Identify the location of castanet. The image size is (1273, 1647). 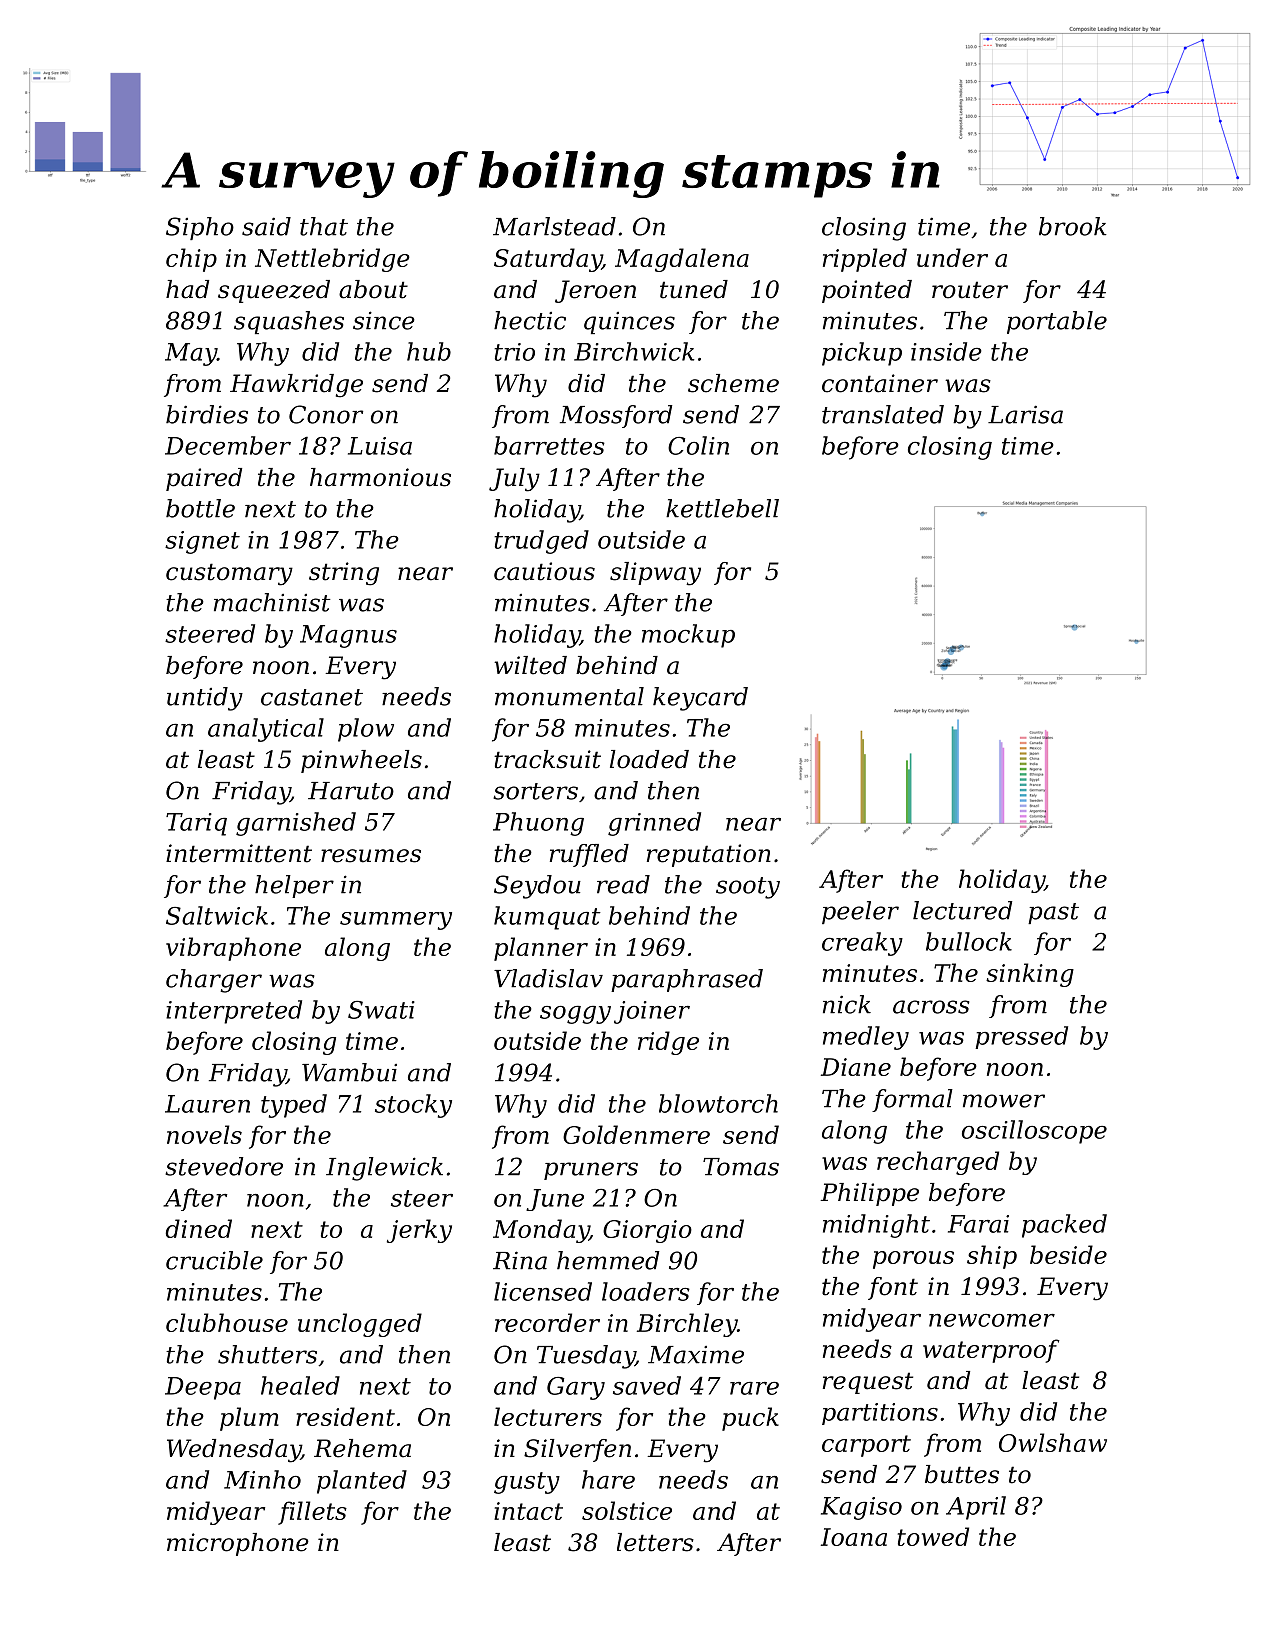
(312, 697).
